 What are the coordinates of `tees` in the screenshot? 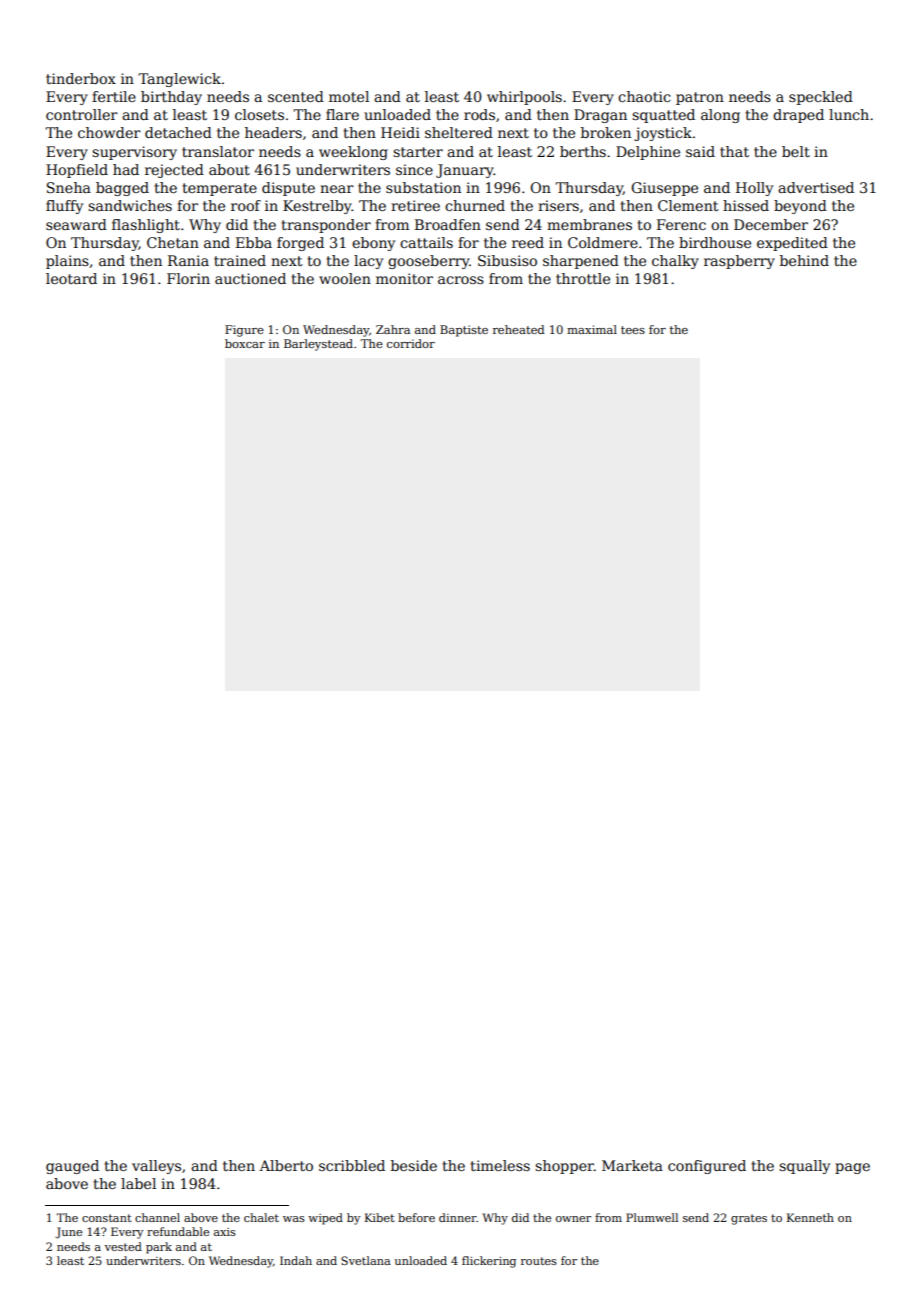 It's located at (633, 330).
